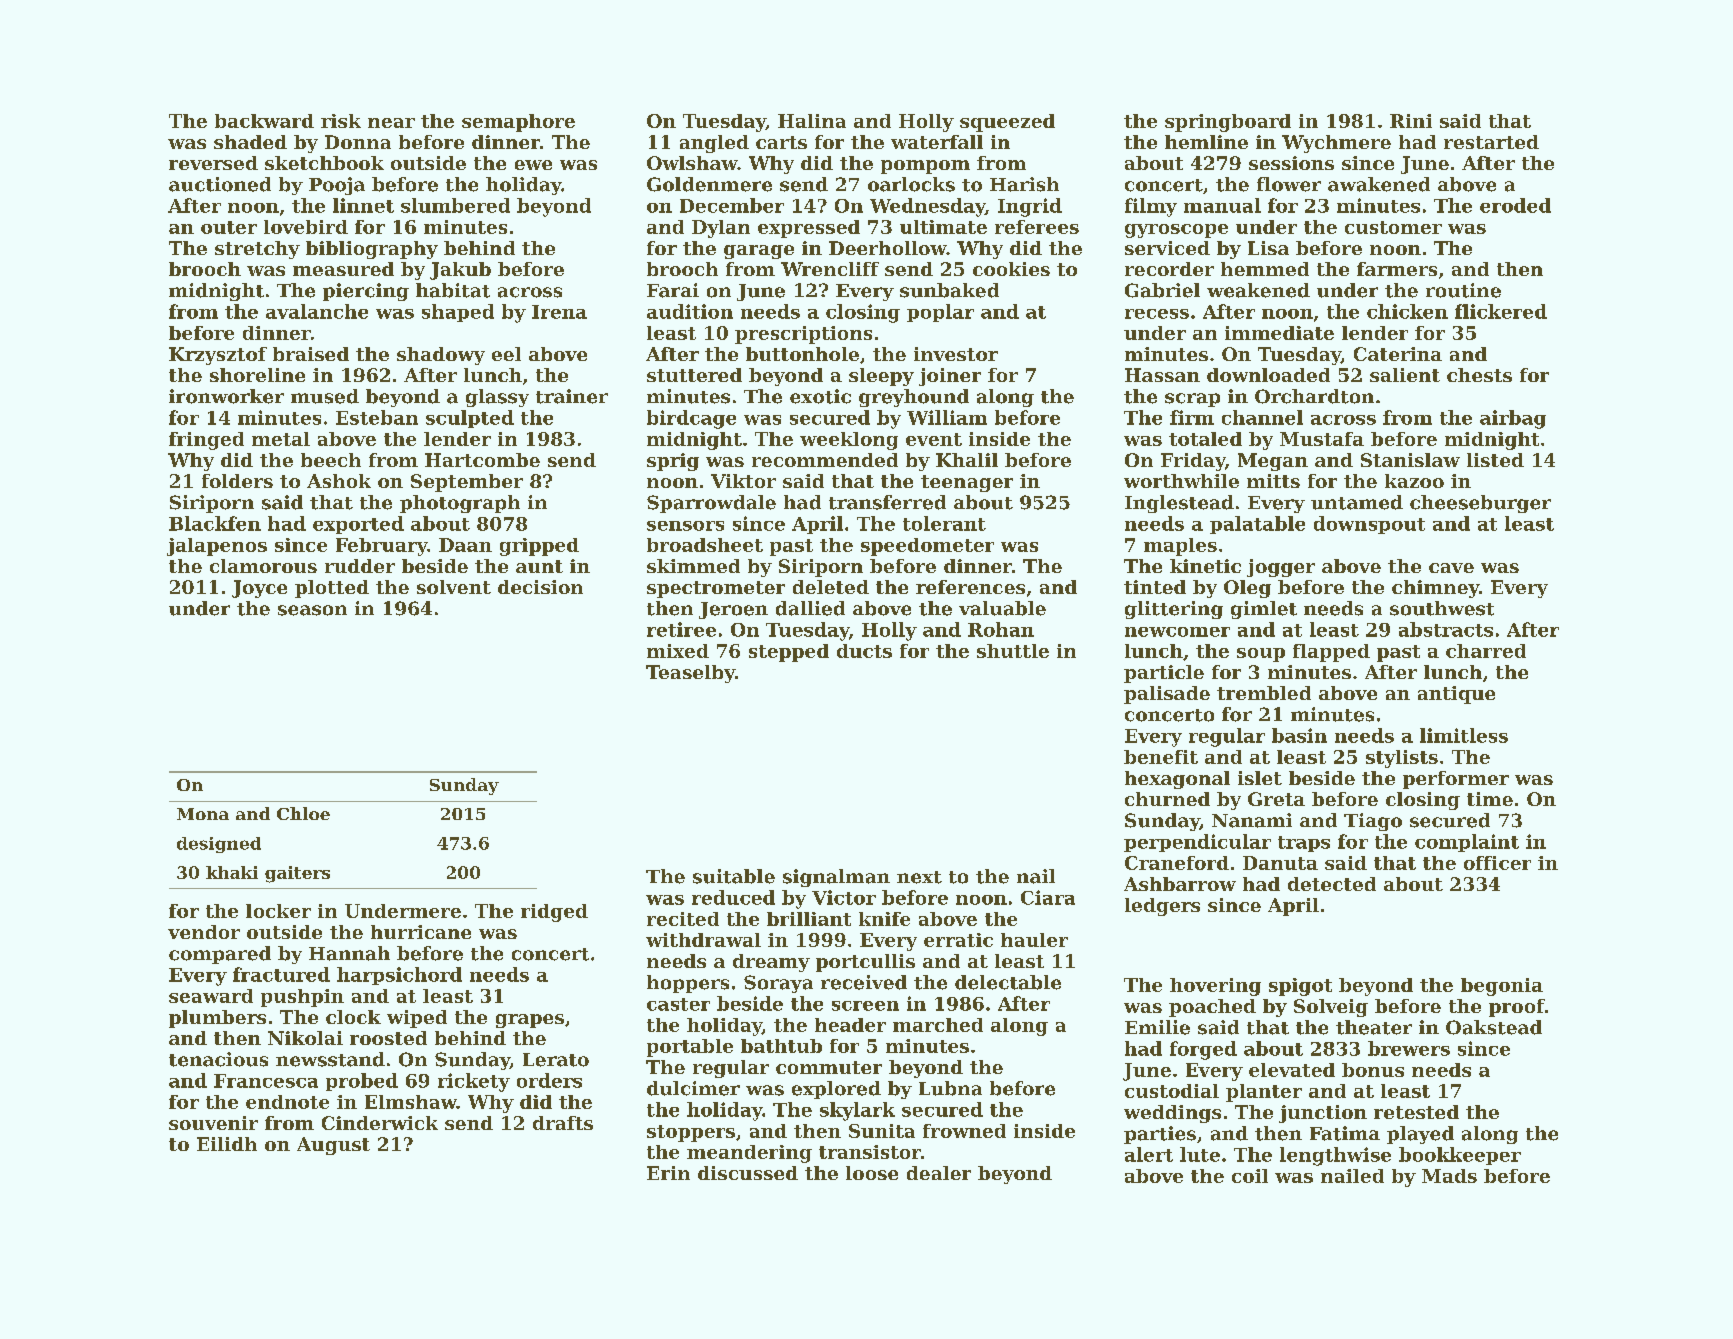 This image has width=1733, height=1339. What do you see at coordinates (939, 1173) in the image?
I see `dealer` at bounding box center [939, 1173].
